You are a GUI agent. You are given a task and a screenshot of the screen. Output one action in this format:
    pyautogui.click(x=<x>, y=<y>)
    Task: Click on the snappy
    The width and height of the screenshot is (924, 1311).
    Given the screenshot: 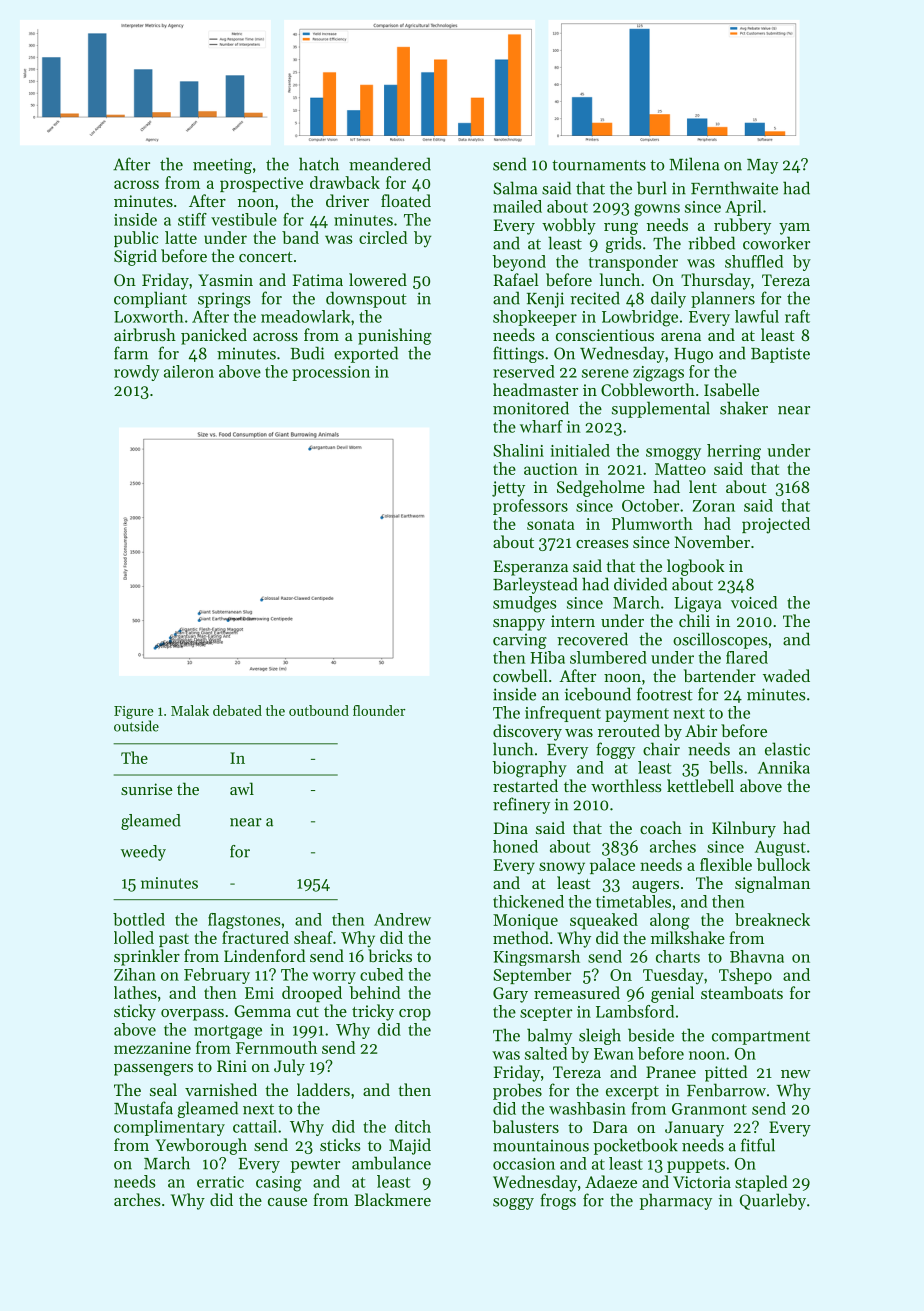 What is the action you would take?
    pyautogui.click(x=519, y=625)
